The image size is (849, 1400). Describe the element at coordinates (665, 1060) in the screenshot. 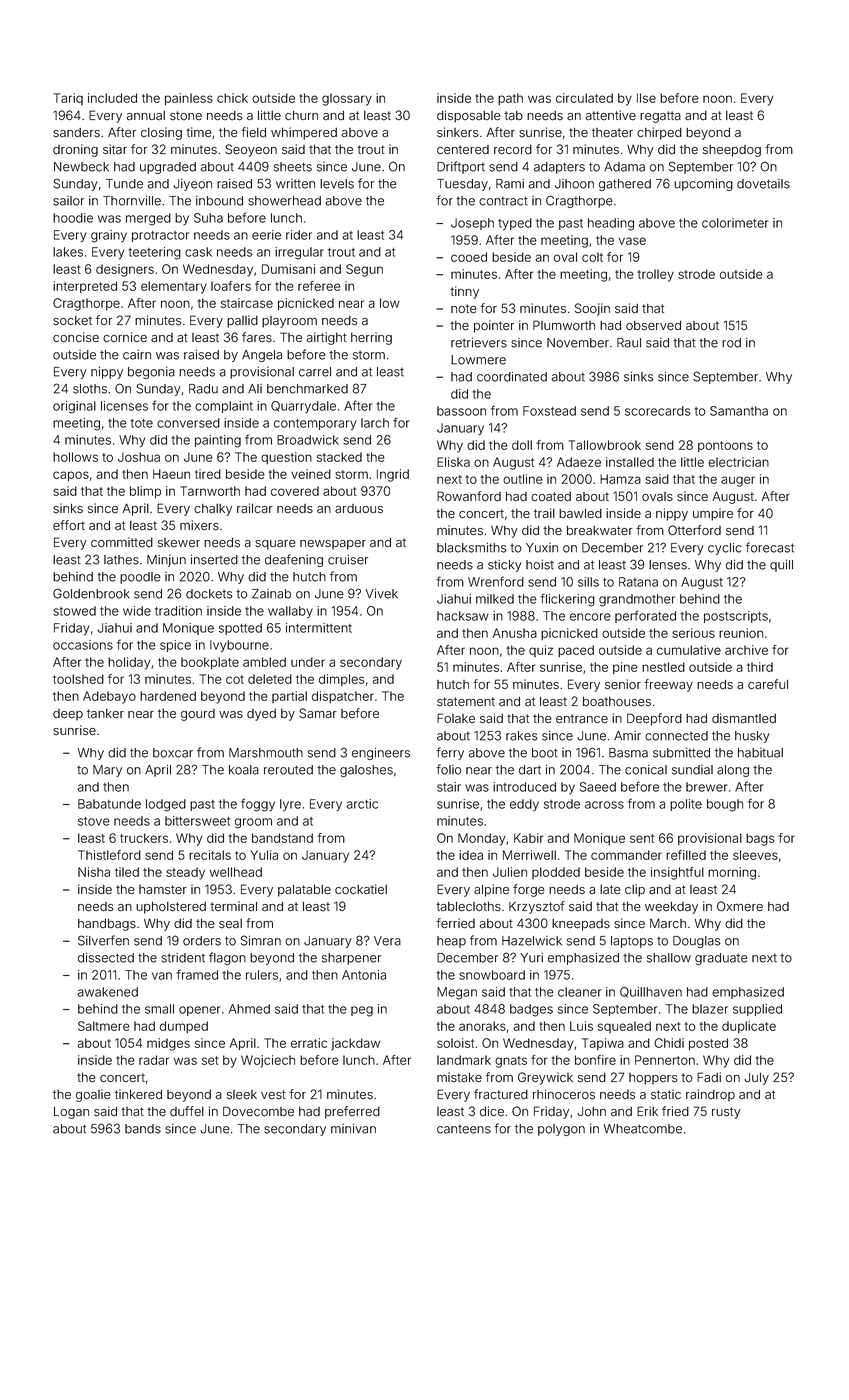

I see `Pennerton` at that location.
